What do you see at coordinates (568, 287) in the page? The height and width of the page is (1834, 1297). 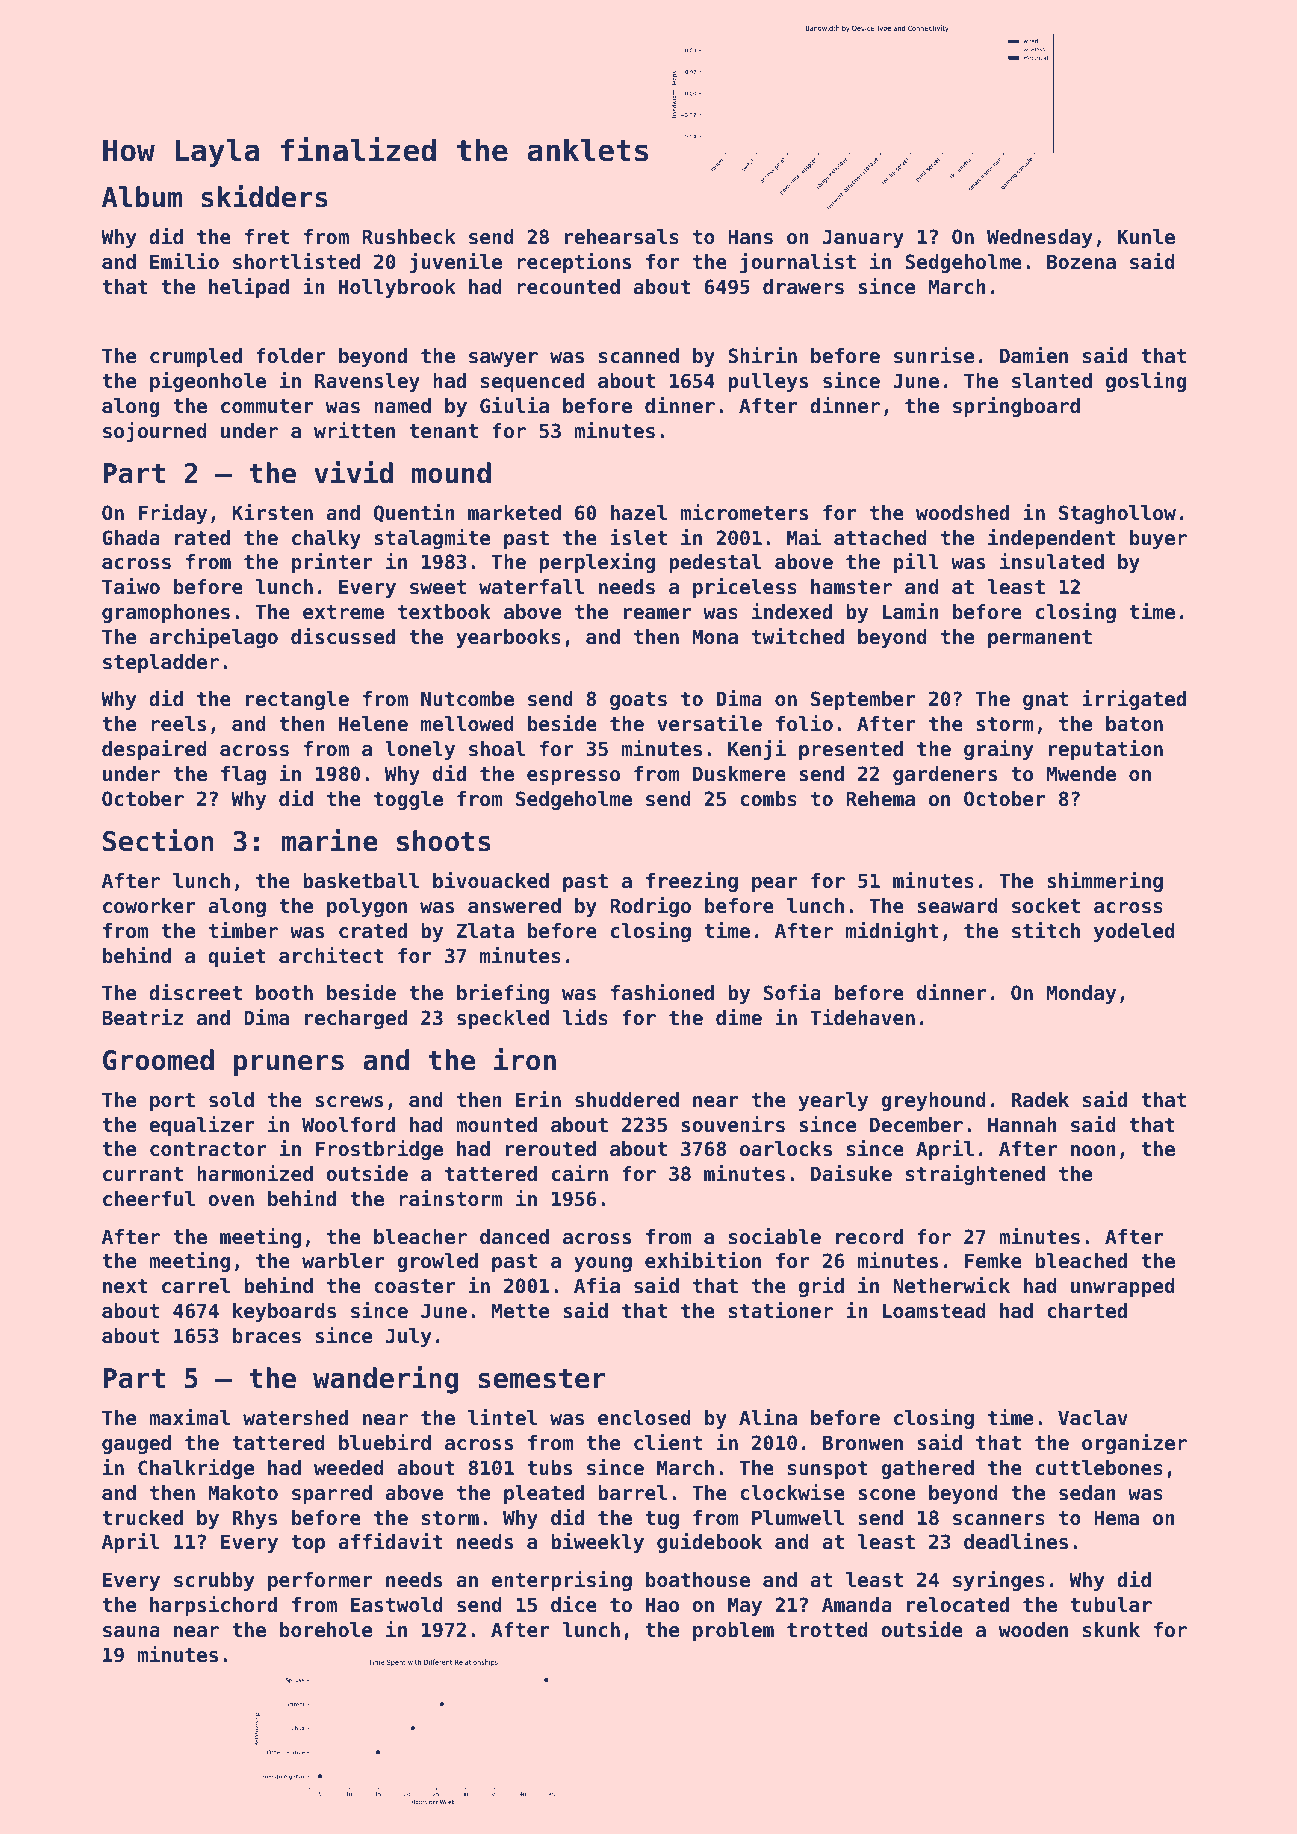 I see `recounted` at bounding box center [568, 287].
